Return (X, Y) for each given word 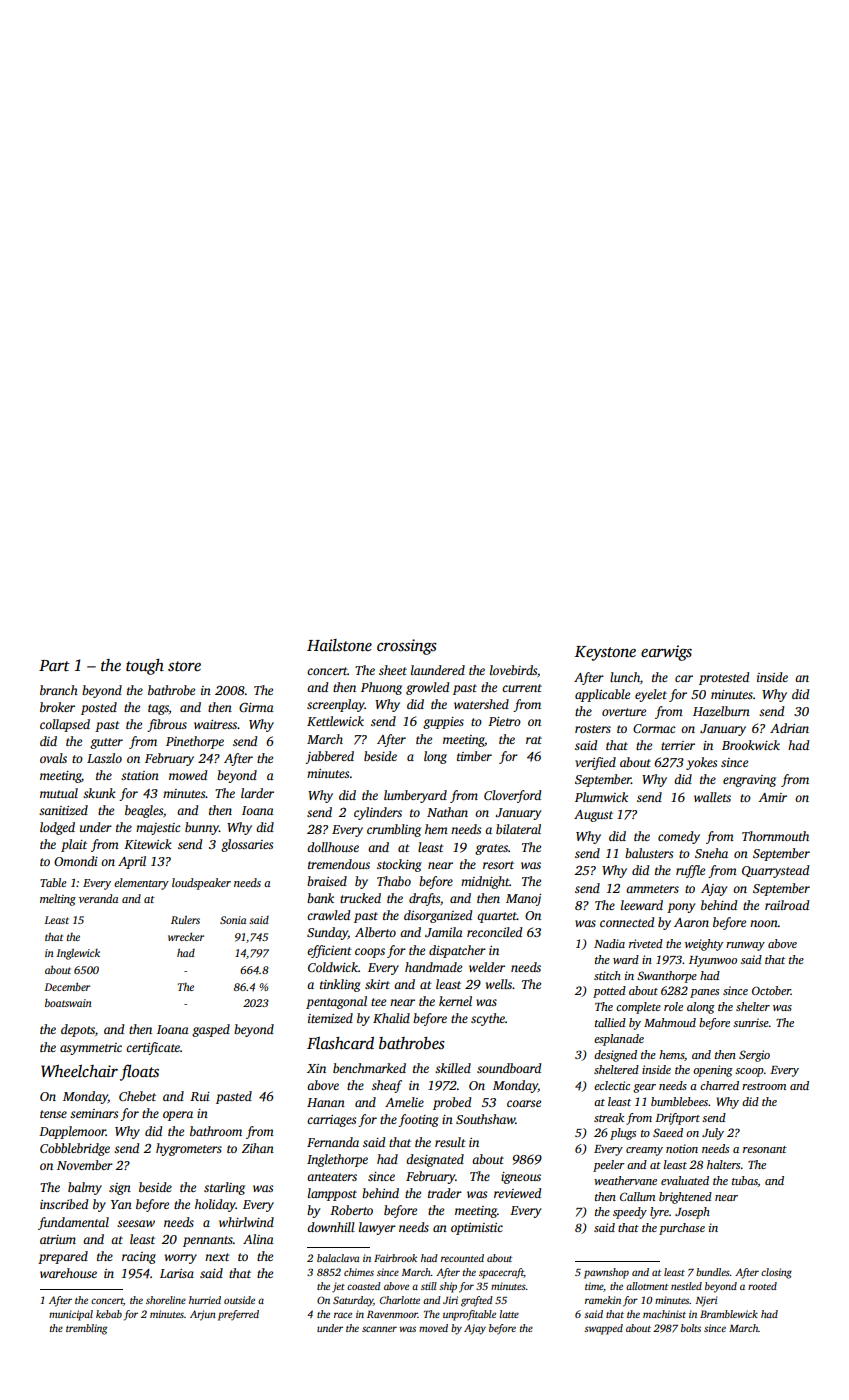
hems (671, 1054)
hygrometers (189, 1149)
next (217, 1257)
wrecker (186, 936)
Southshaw (485, 1119)
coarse (524, 1103)
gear (644, 1088)
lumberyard (415, 796)
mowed (188, 775)
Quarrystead (775, 871)
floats (139, 1072)
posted (99, 708)
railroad (787, 905)
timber (474, 756)
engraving (749, 781)
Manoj (523, 900)
